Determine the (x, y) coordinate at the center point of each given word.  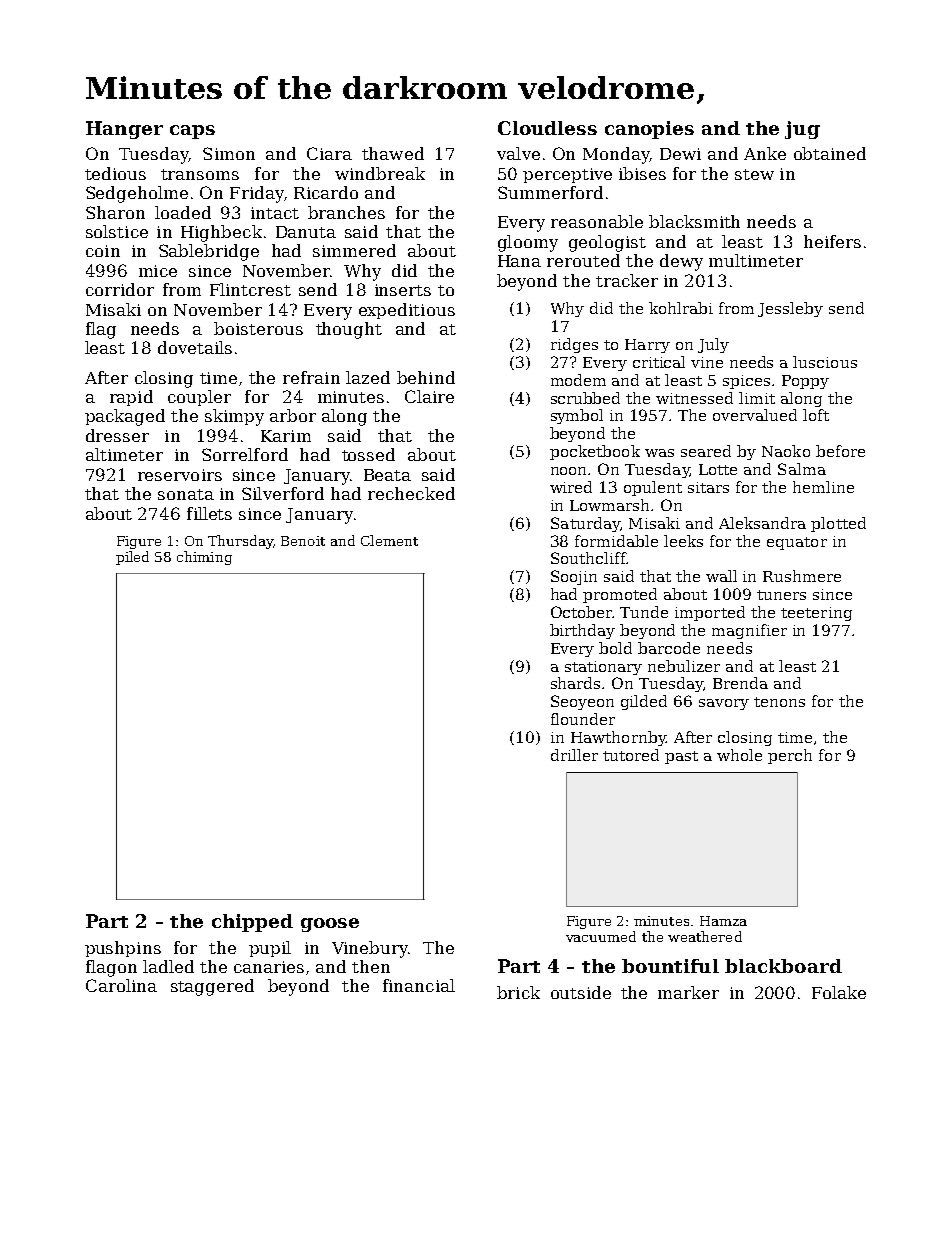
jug (802, 130)
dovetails (195, 347)
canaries (269, 967)
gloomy (528, 243)
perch (790, 756)
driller (574, 755)
